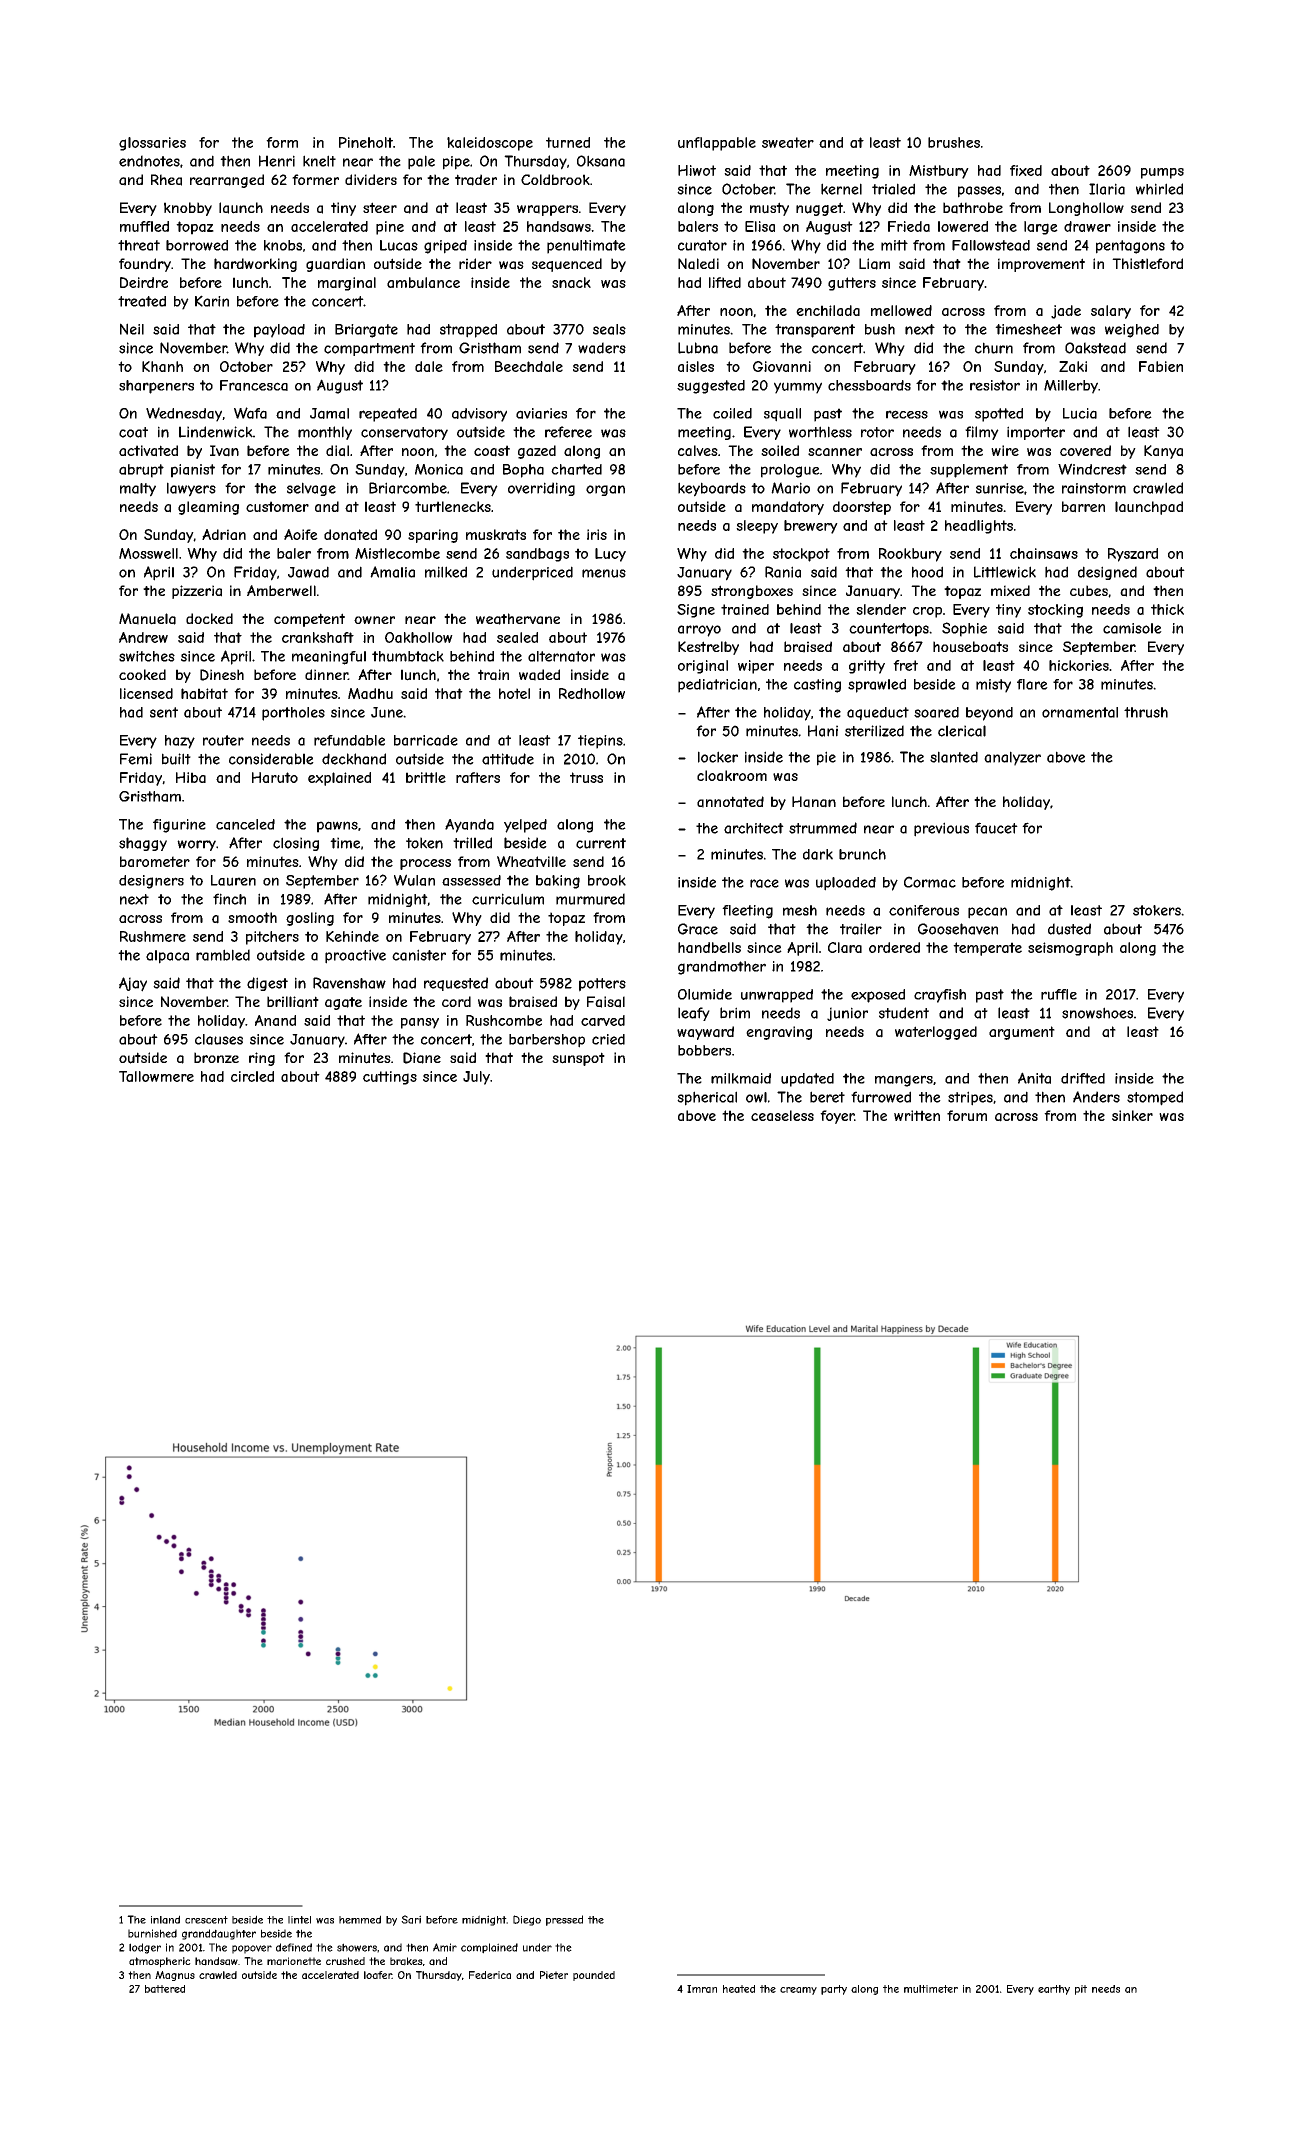 The image size is (1303, 2146). I want to click on flare, so click(1032, 684).
